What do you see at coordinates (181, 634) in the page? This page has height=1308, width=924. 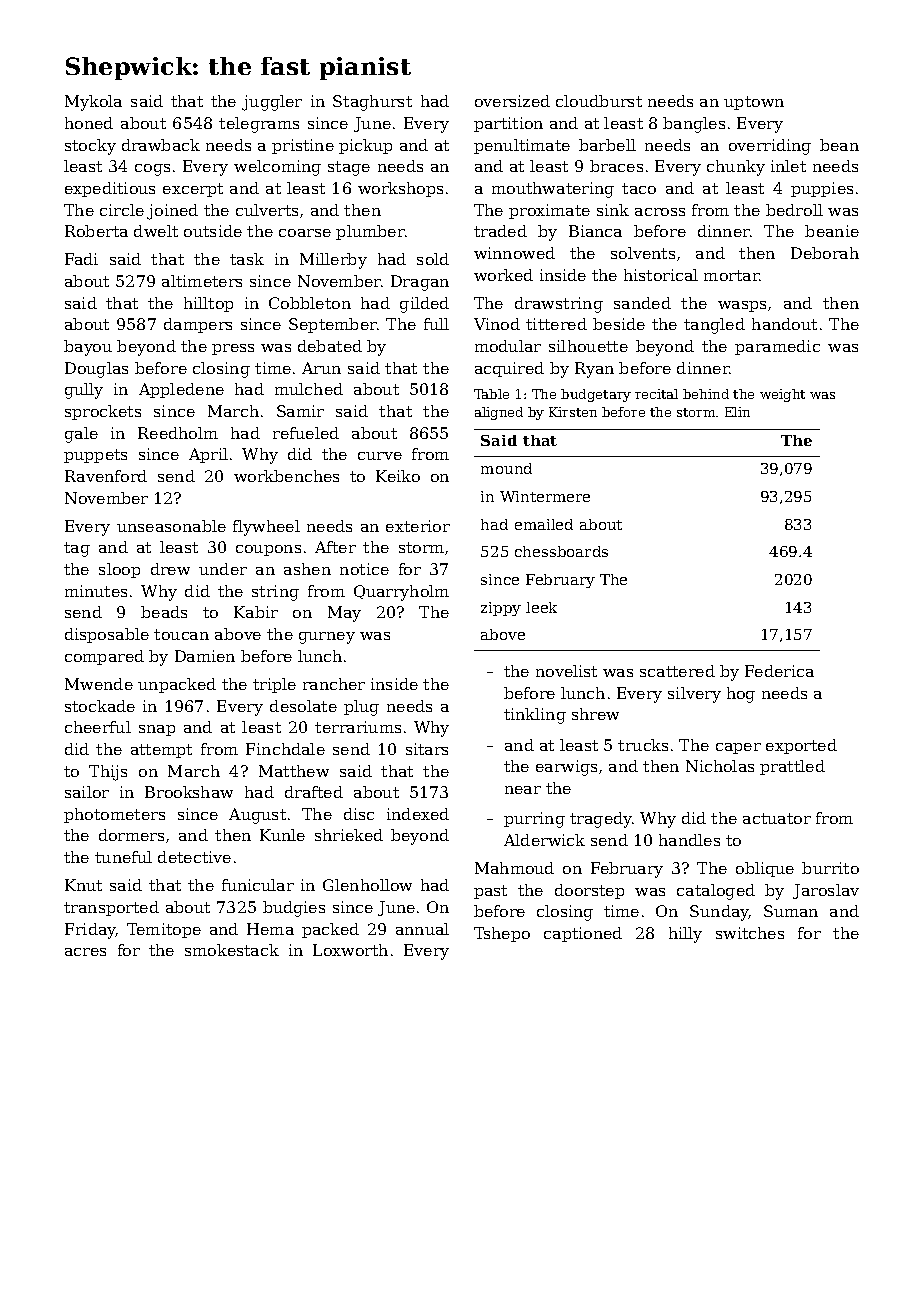 I see `toucan` at bounding box center [181, 634].
